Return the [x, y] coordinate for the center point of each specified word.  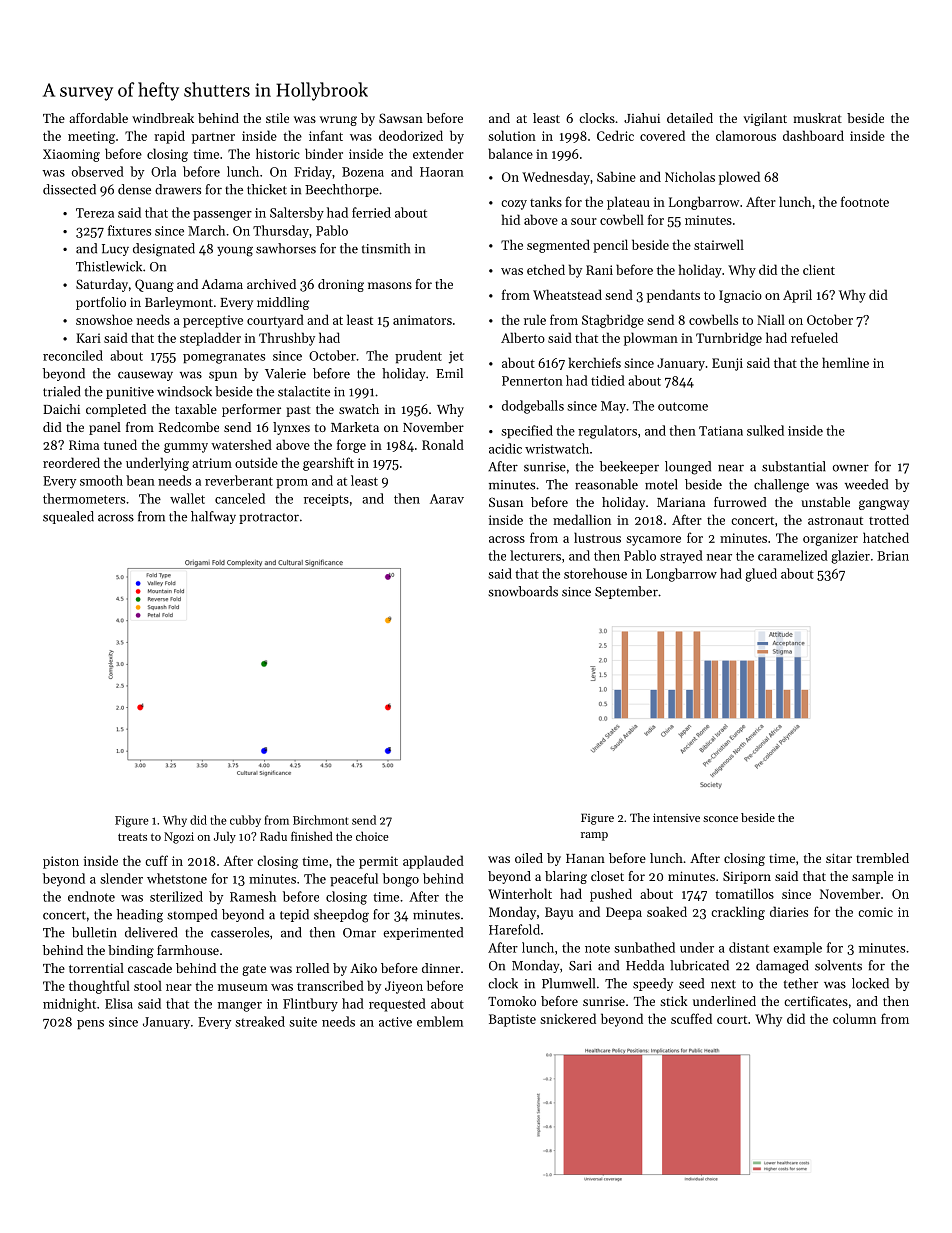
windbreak [163, 118]
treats [132, 837]
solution [512, 135]
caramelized [793, 555]
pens [90, 1025]
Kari [88, 338]
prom [292, 484]
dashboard [813, 135]
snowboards [523, 591]
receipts [326, 500]
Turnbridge [729, 339]
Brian [893, 556]
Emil [449, 373]
